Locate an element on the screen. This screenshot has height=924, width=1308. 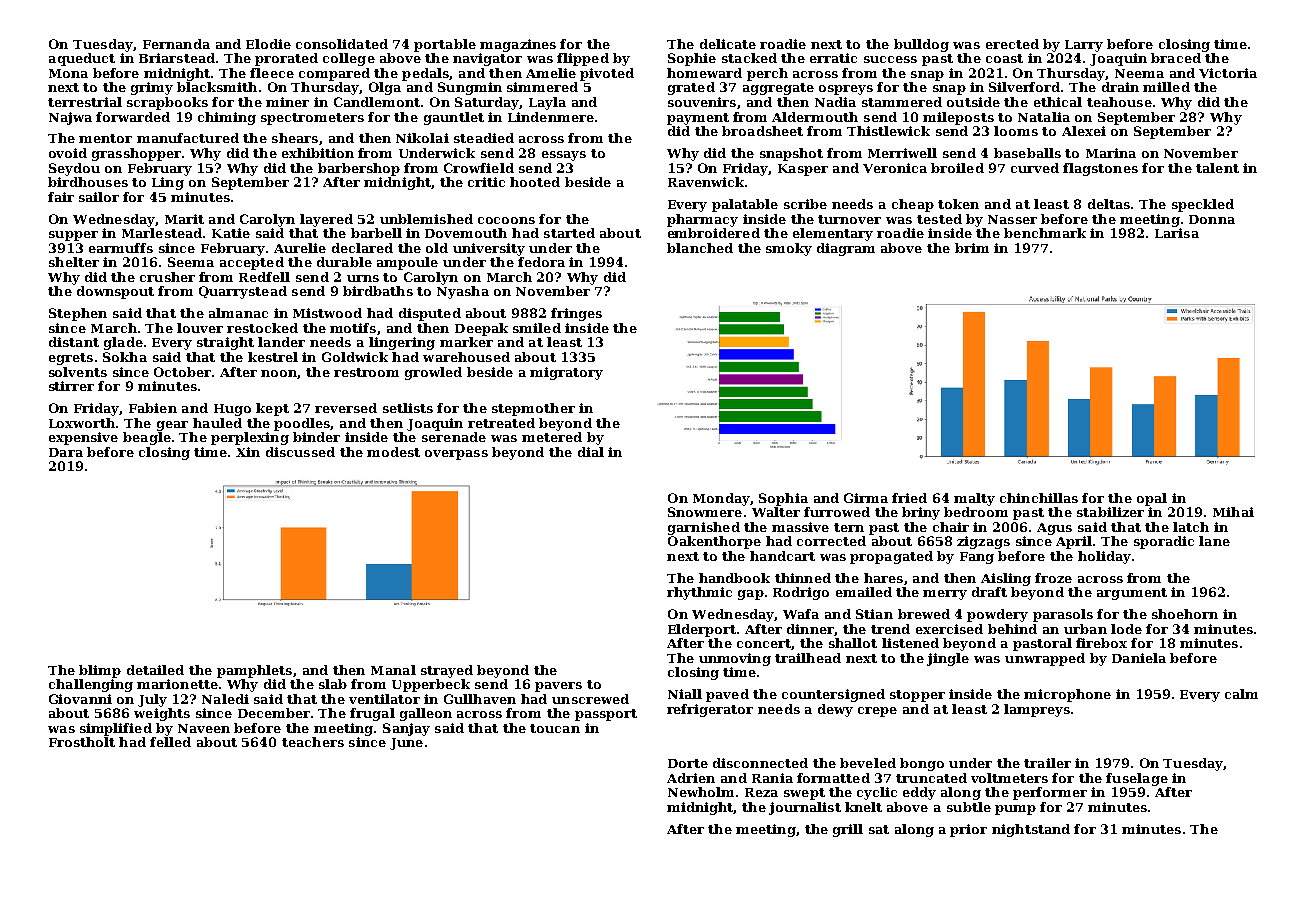
malty is located at coordinates (974, 499).
